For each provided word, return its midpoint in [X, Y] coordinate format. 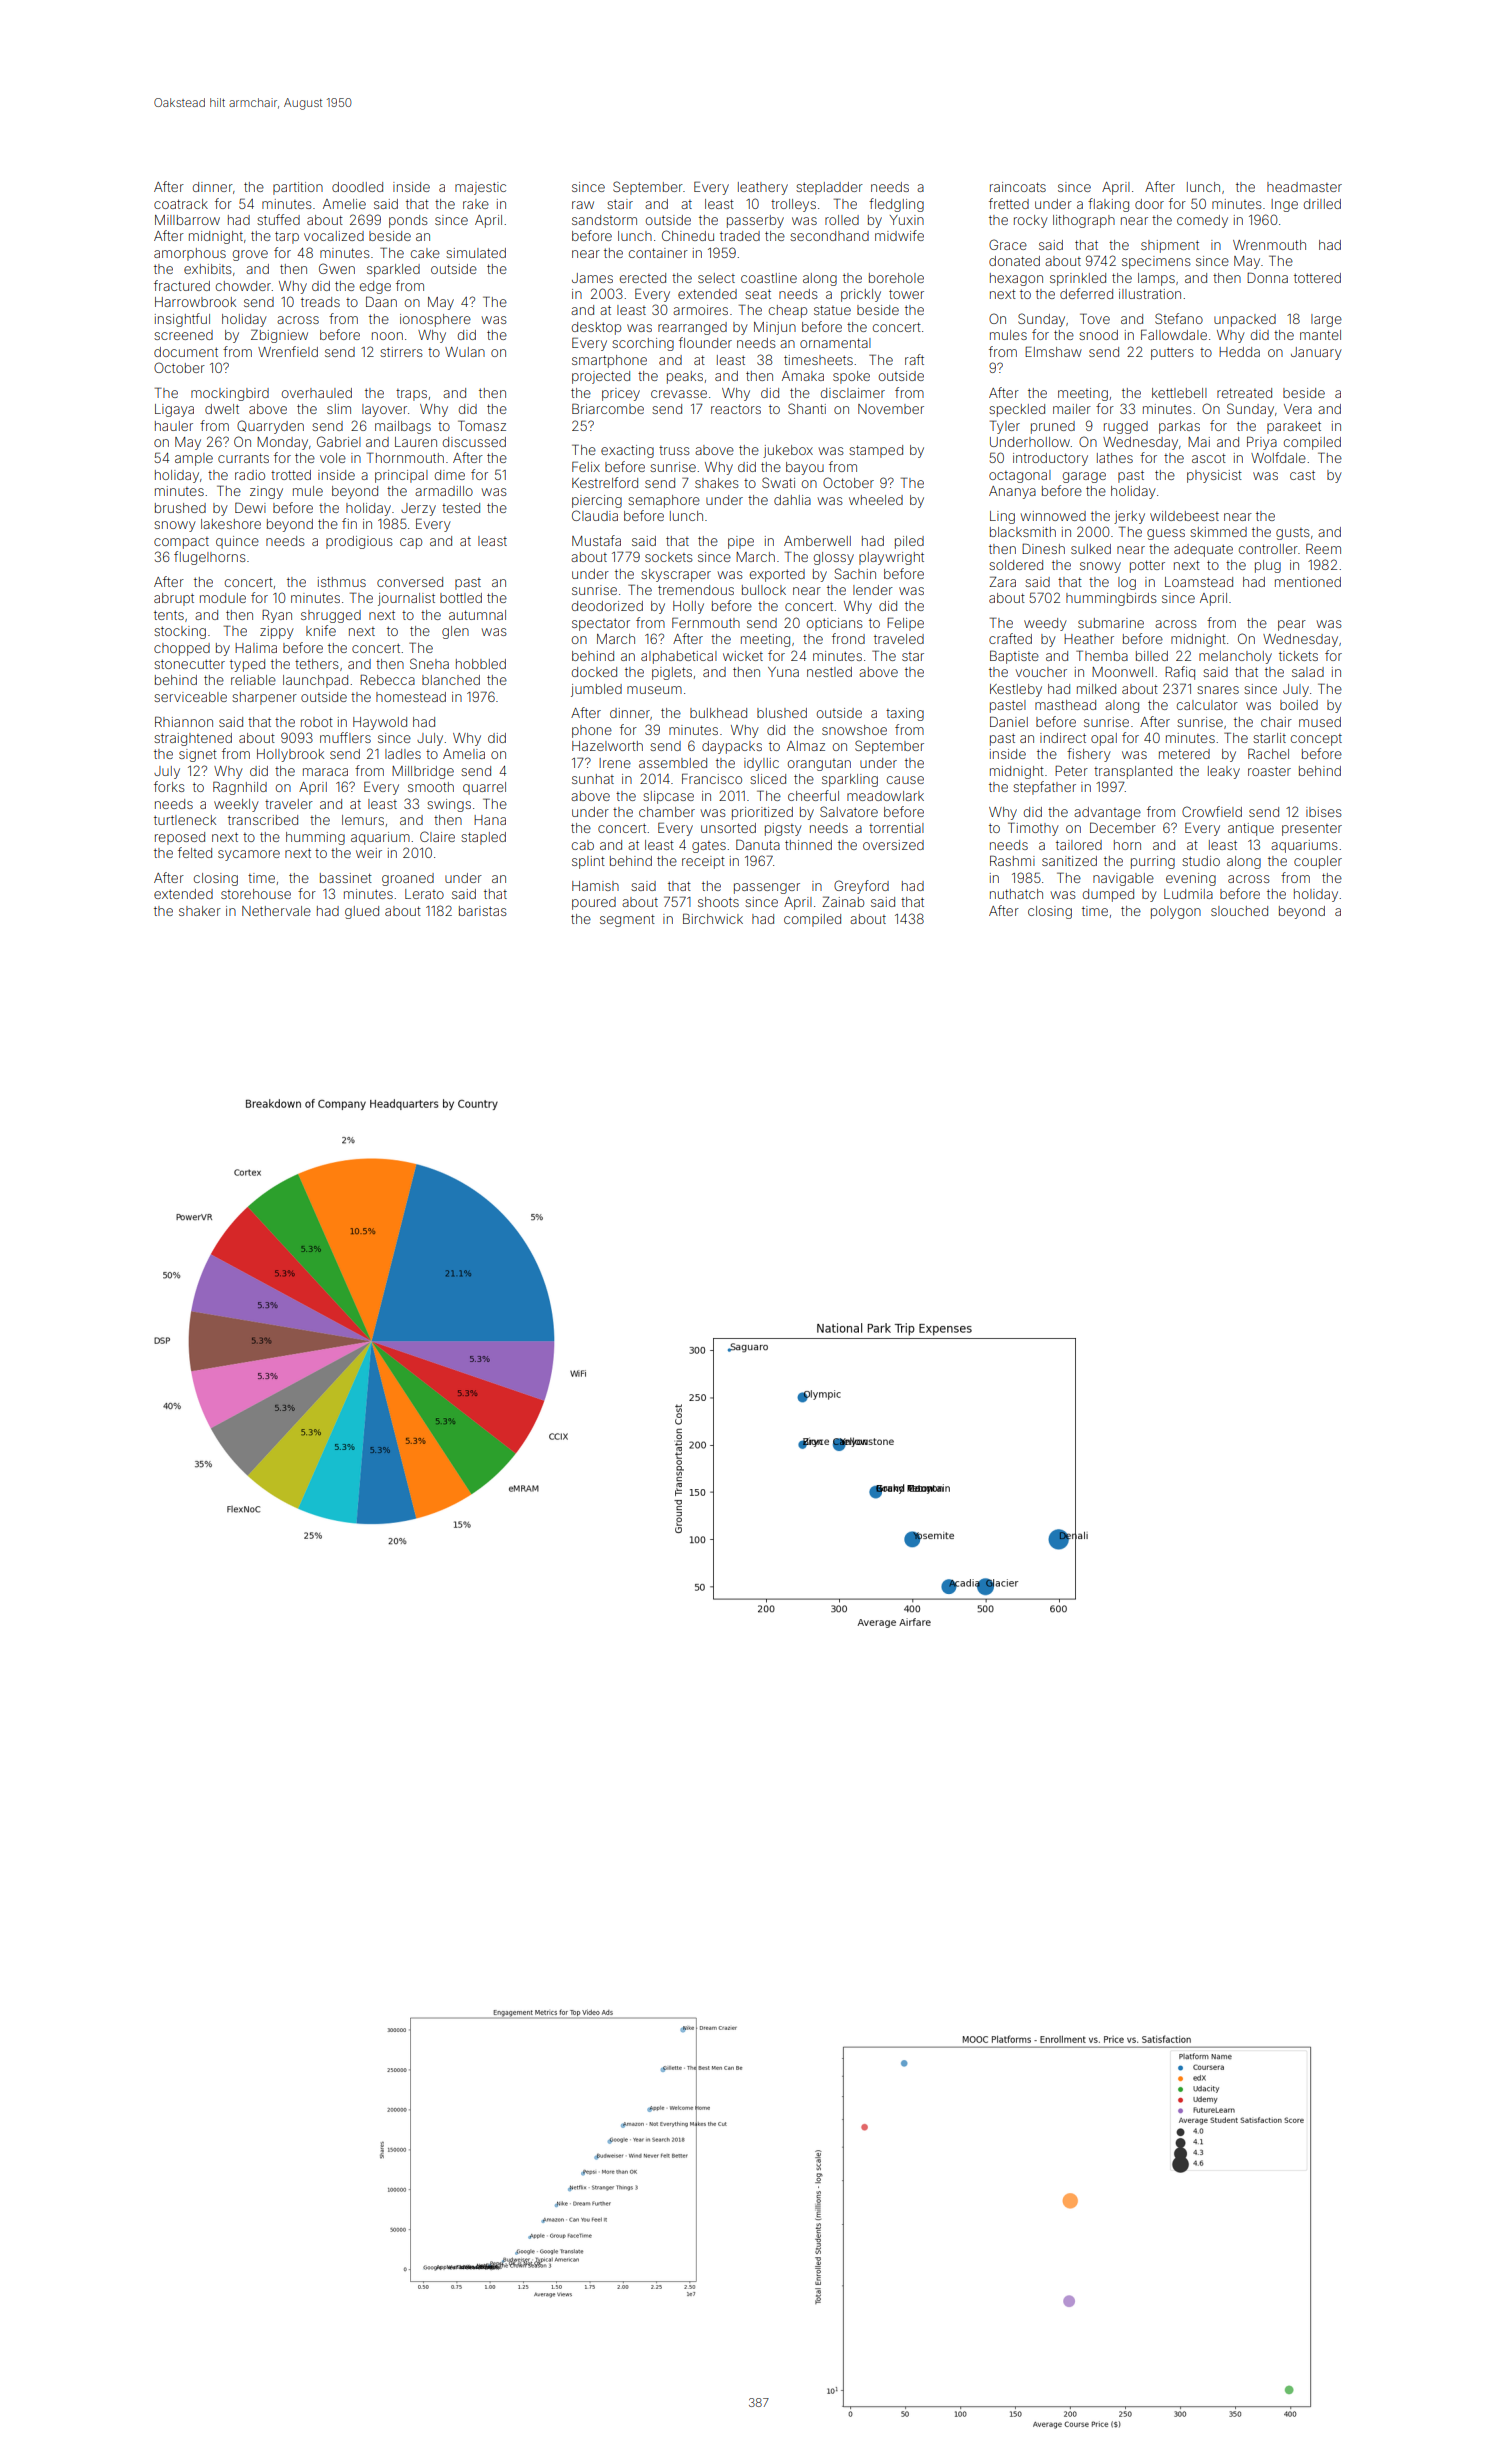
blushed [782, 713]
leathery [763, 188]
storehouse [256, 894]
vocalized [334, 236]
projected [601, 377]
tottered [1317, 278]
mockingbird [230, 394]
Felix [586, 466]
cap [411, 543]
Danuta [758, 844]
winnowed [1053, 516]
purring [1153, 862]
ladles [403, 754]
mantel [1320, 335]
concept [1316, 740]
